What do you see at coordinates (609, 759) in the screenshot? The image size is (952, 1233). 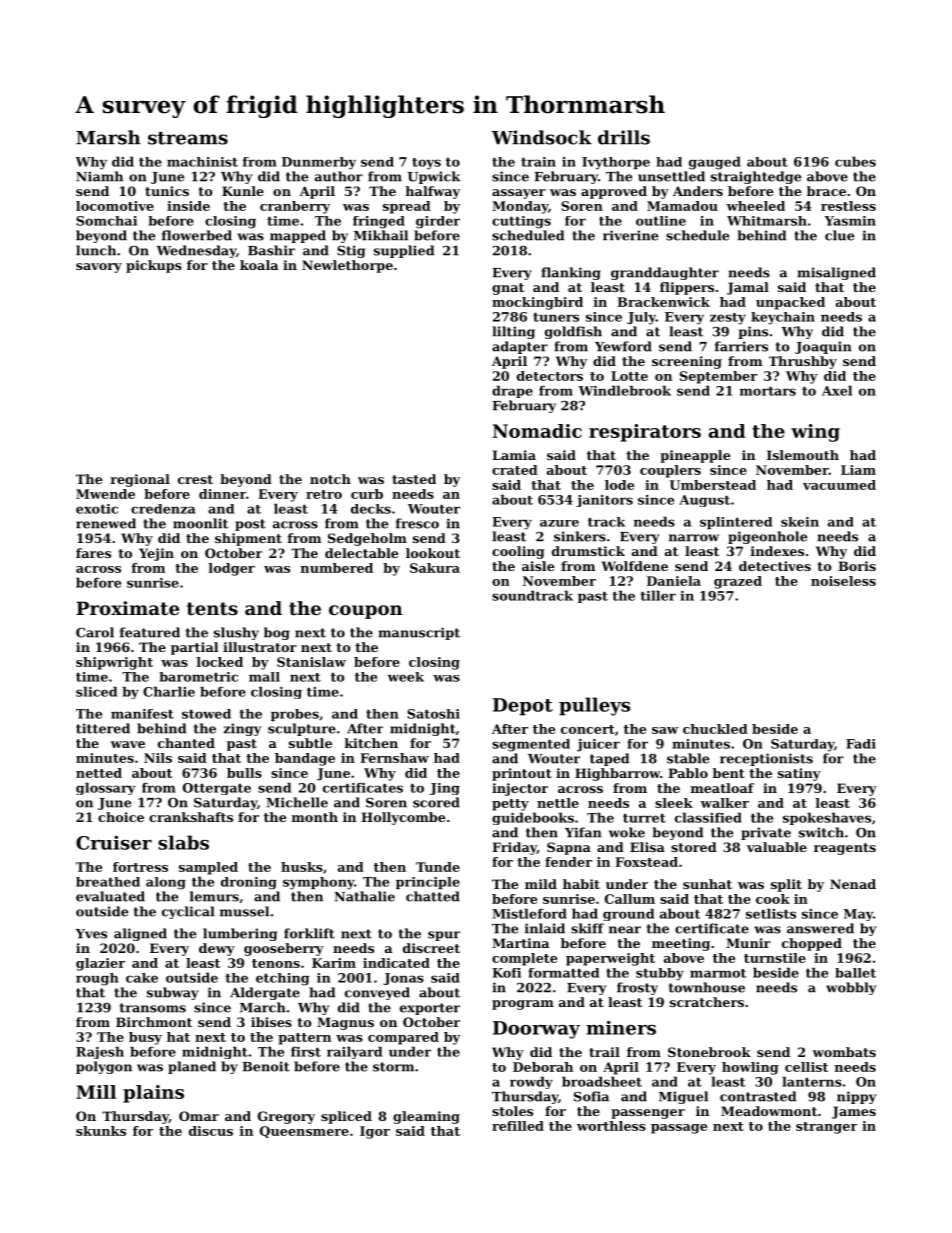 I see `taped` at bounding box center [609, 759].
